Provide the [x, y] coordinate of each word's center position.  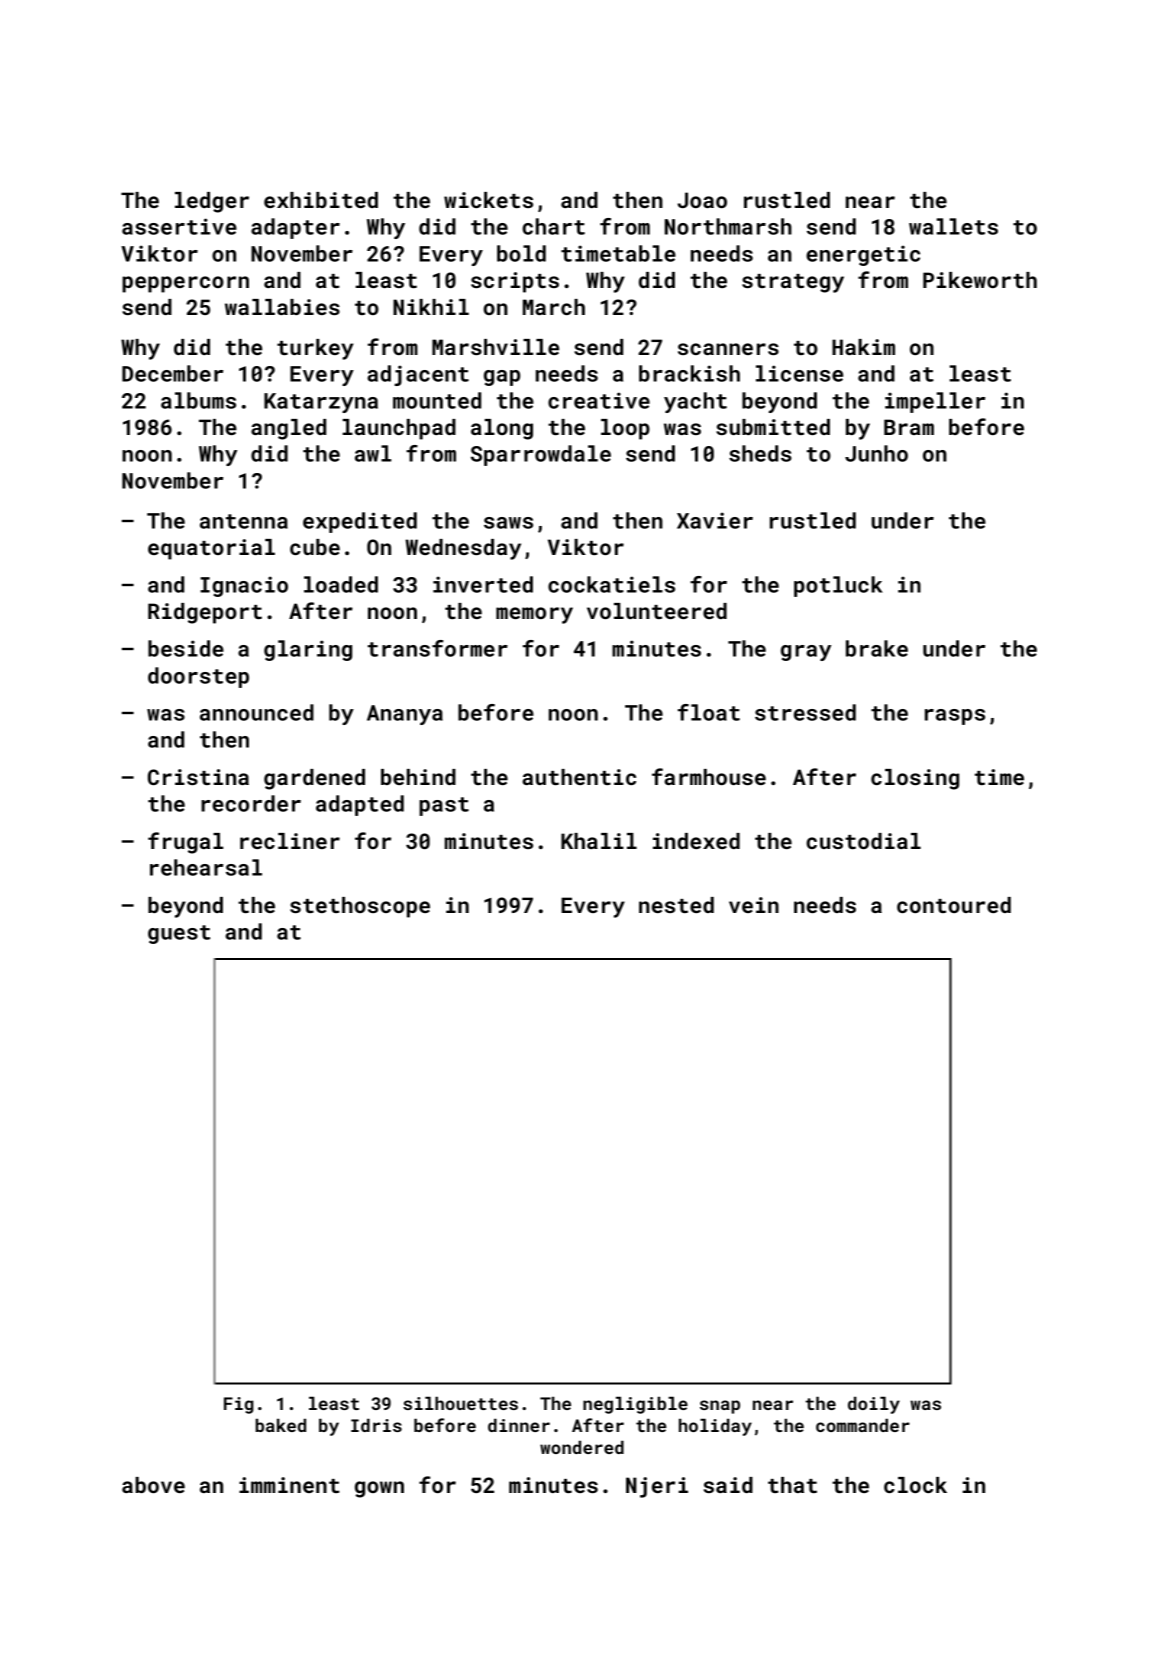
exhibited [321, 200]
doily [874, 1405]
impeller [935, 402]
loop [625, 429]
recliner [290, 841]
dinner [519, 1425]
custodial [863, 841]
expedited [360, 522]
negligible [635, 1405]
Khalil [599, 841]
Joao [702, 200]
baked [280, 1425]
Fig [239, 1405]
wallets [953, 226]
